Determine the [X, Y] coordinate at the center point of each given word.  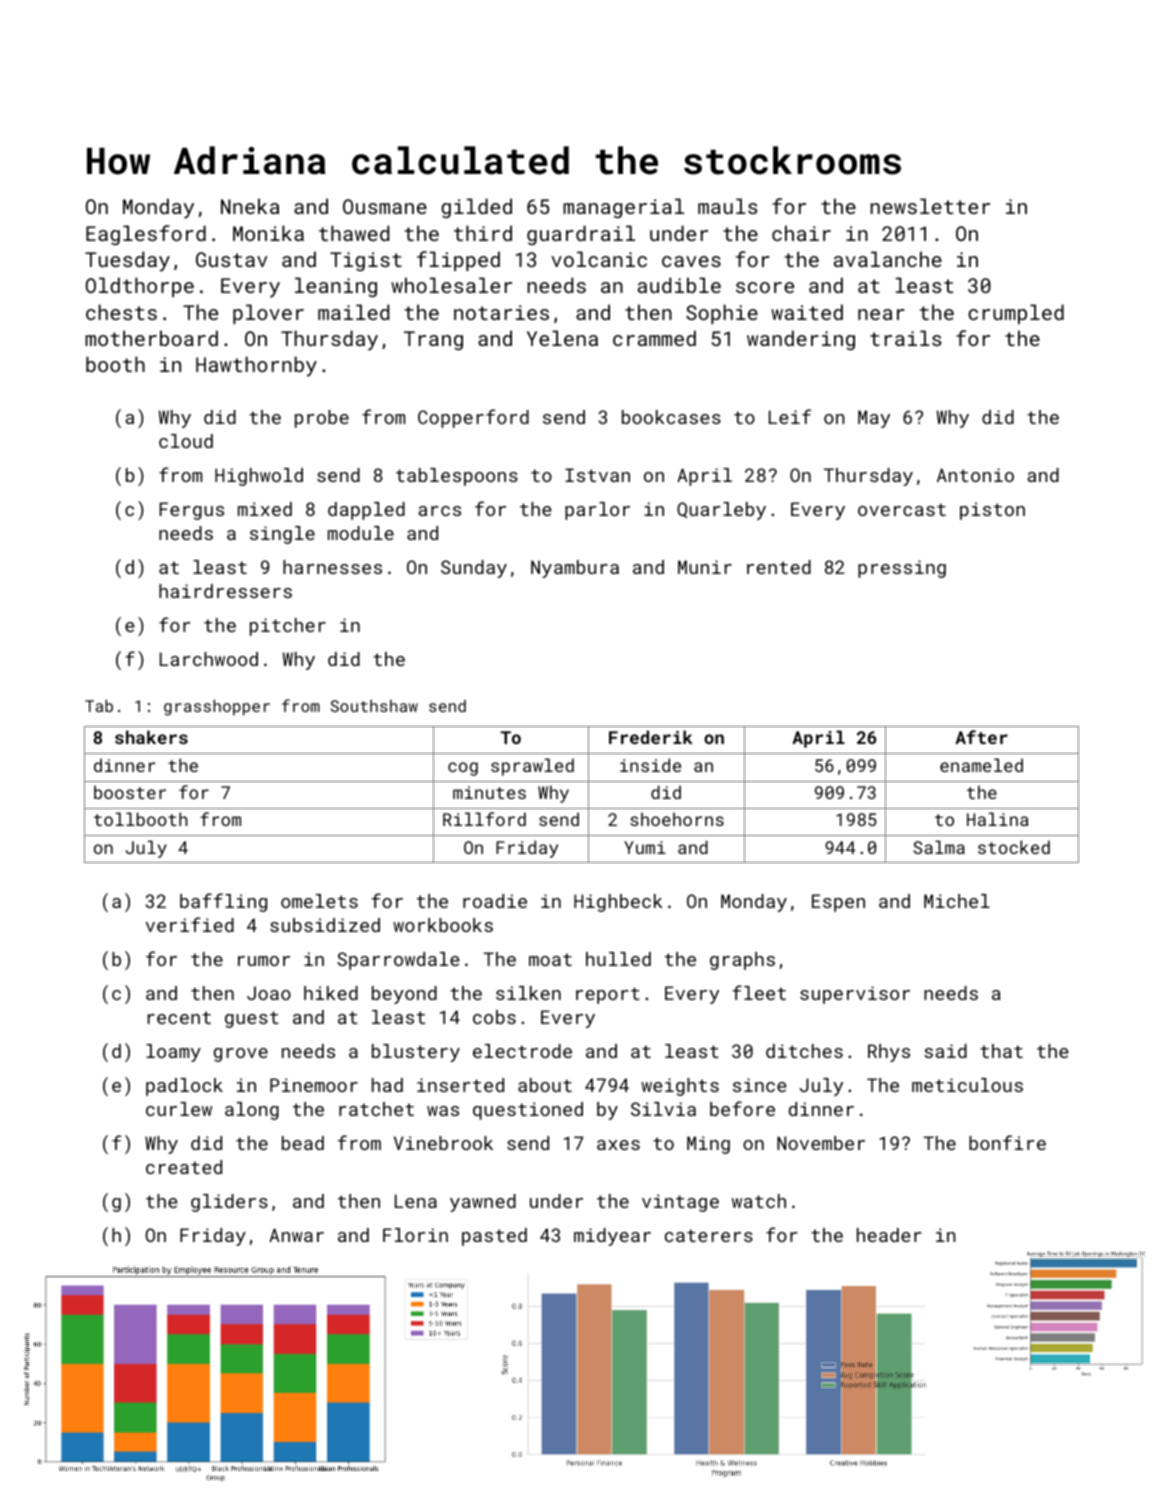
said [945, 1051]
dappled [366, 511]
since [760, 1085]
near [881, 314]
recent [179, 1017]
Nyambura [575, 569]
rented [779, 567]
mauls [727, 206]
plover [268, 314]
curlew [179, 1109]
